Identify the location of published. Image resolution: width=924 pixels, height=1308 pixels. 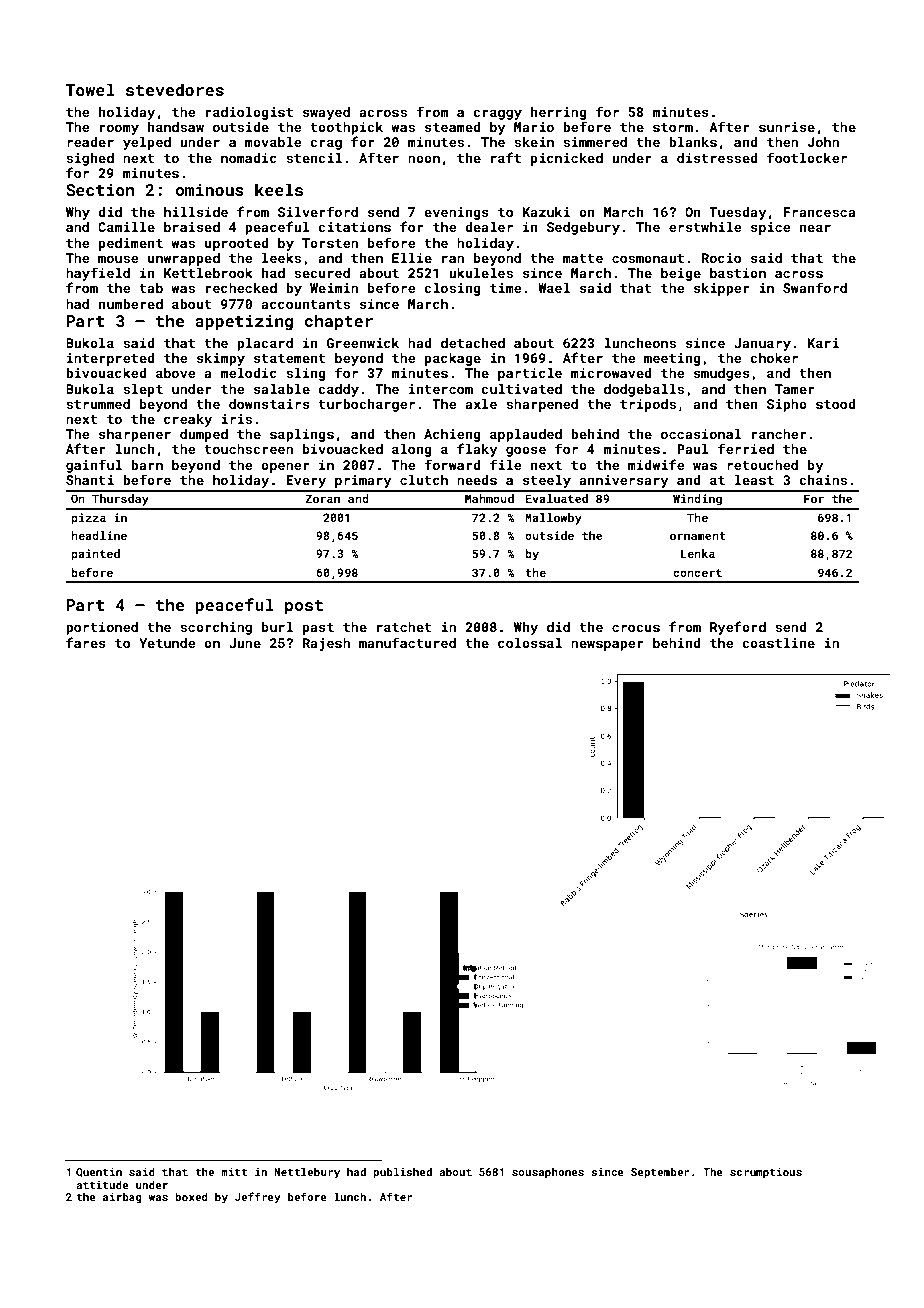
(402, 1172).
